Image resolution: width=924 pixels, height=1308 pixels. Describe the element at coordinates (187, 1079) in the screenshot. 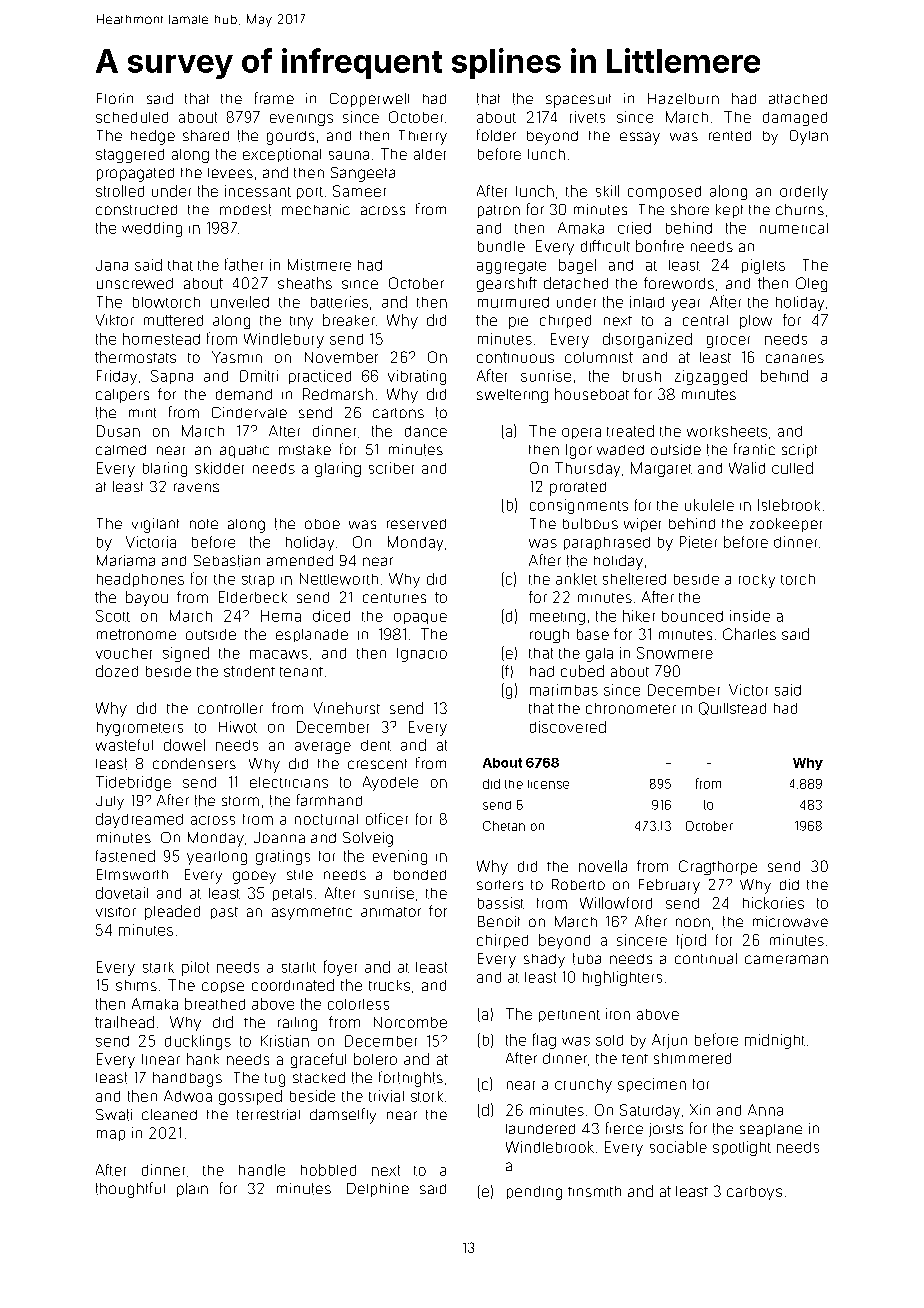

I see `handbags` at that location.
